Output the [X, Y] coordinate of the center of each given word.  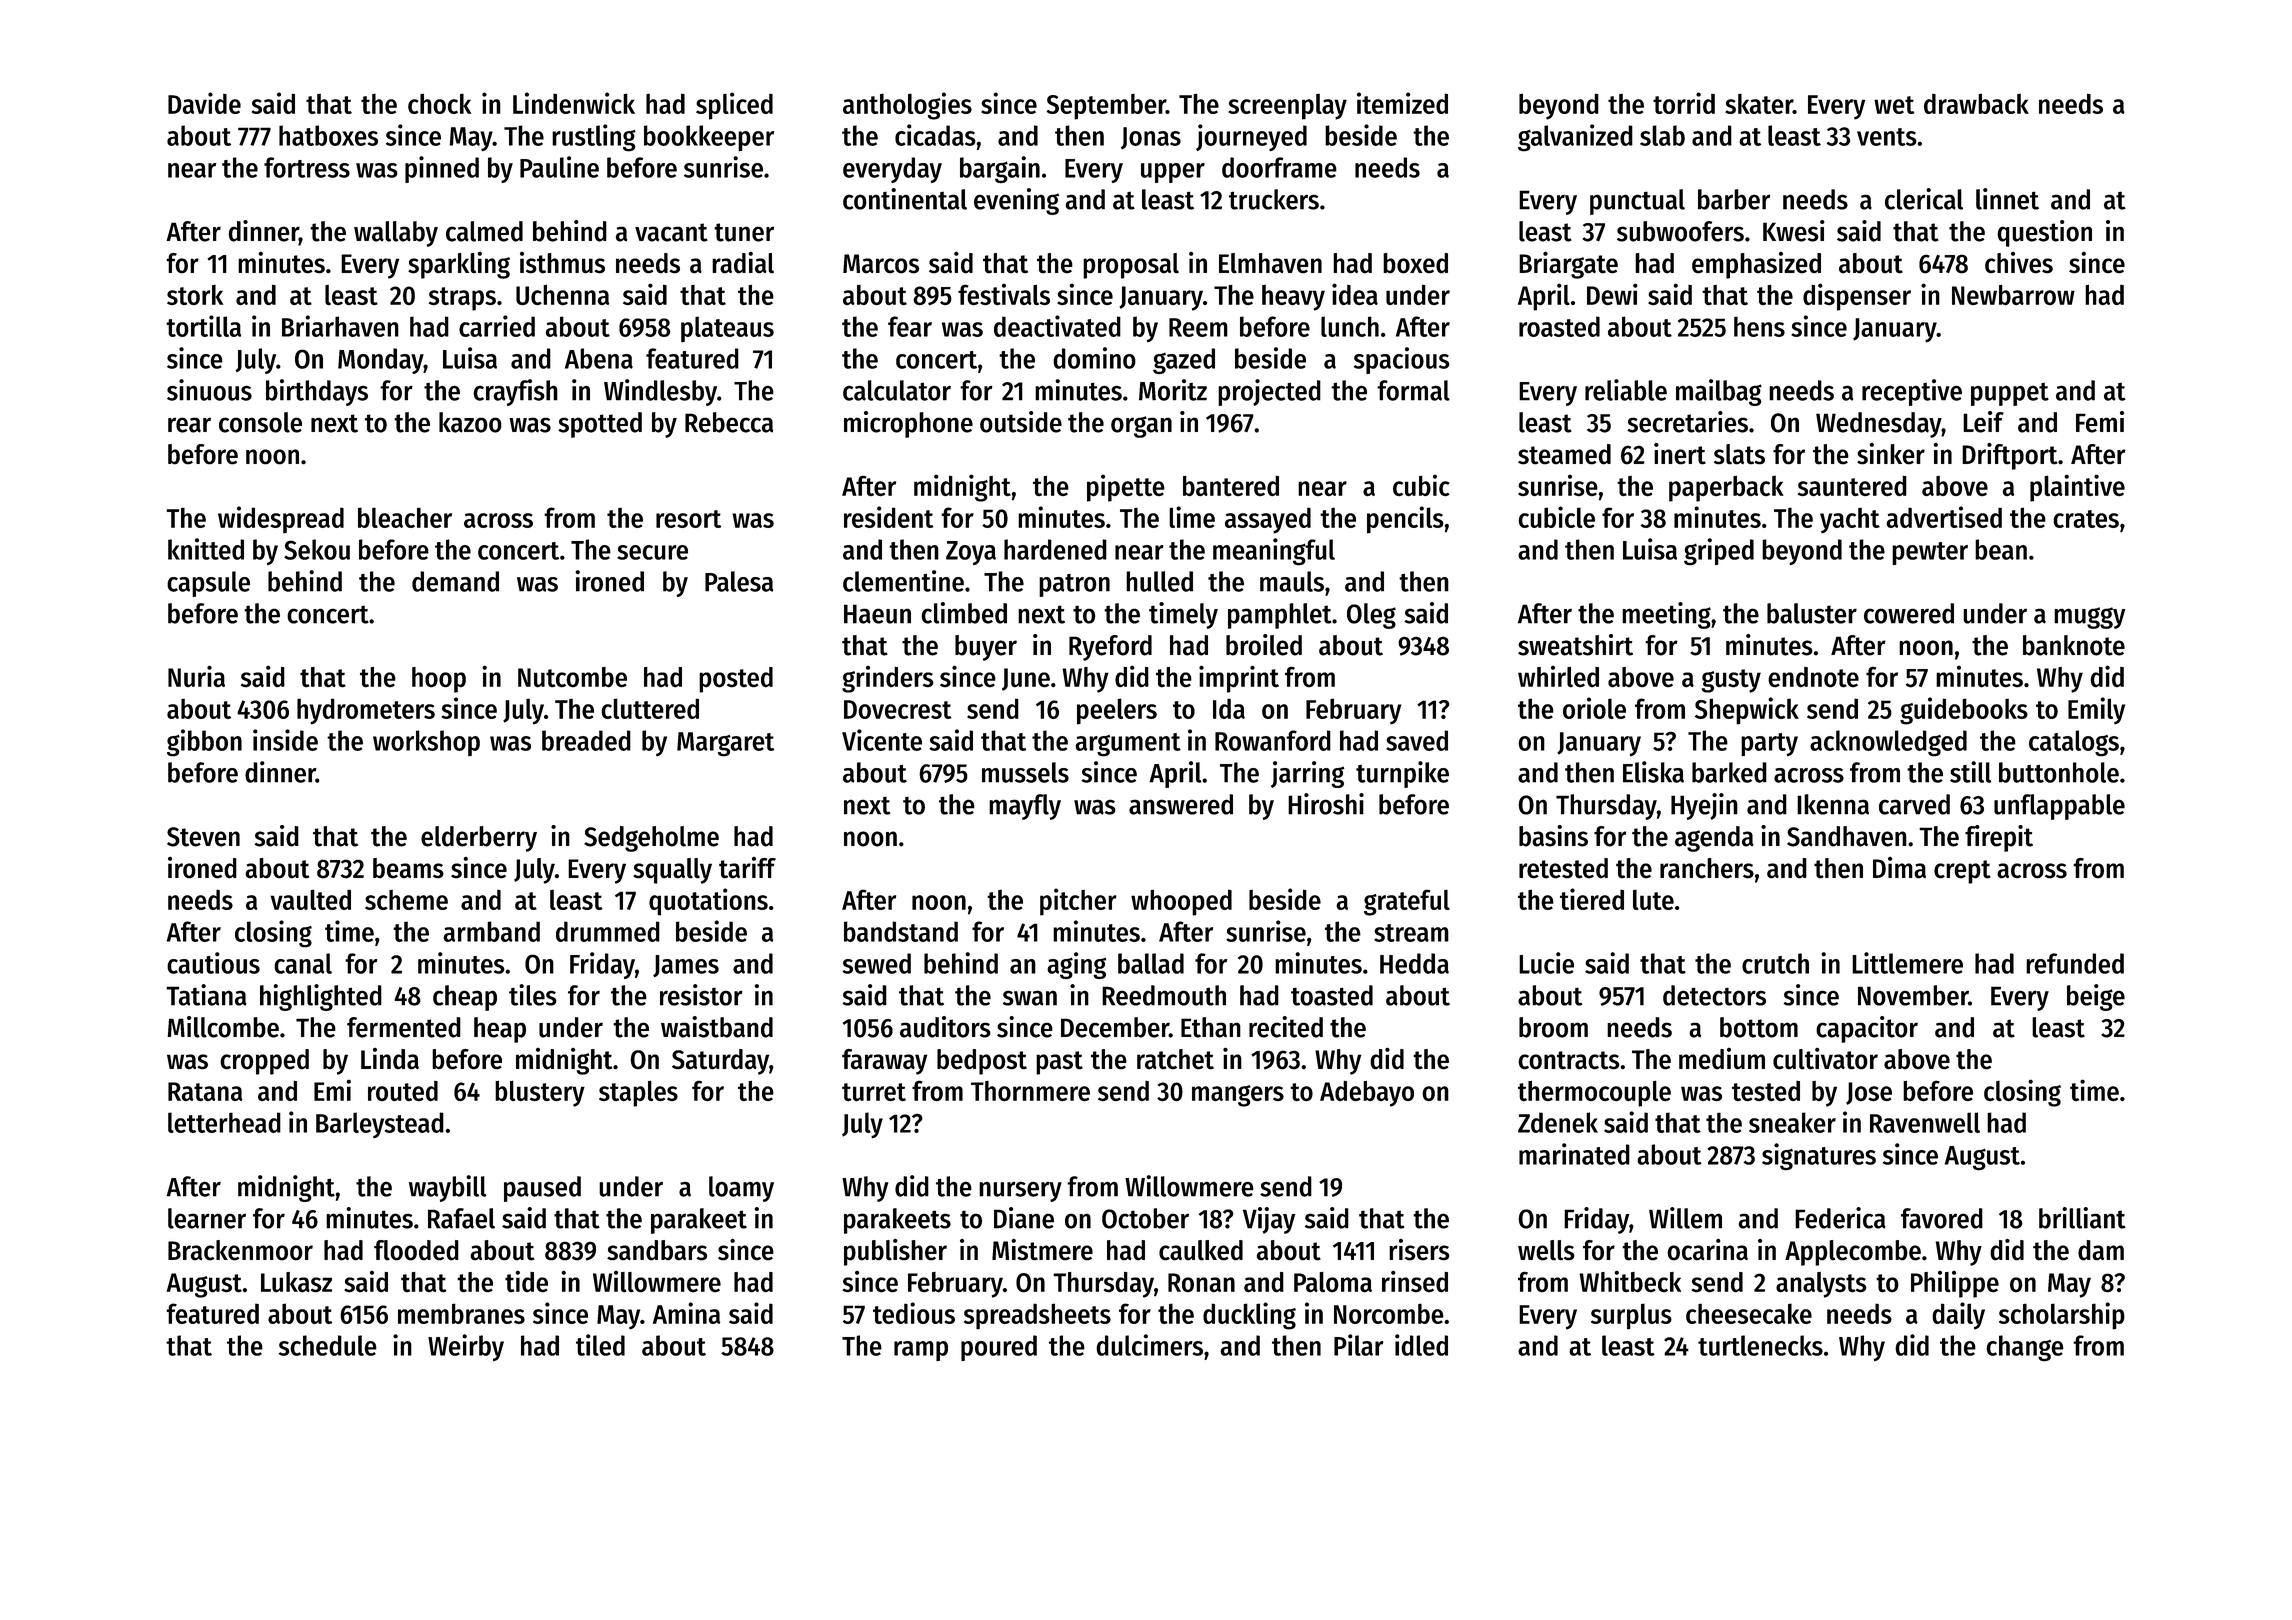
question [2044, 233]
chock [439, 103]
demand [455, 581]
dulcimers [1149, 1345]
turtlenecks [1760, 1345]
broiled [1264, 645]
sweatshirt [1575, 645]
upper [1173, 173]
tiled [600, 1345]
